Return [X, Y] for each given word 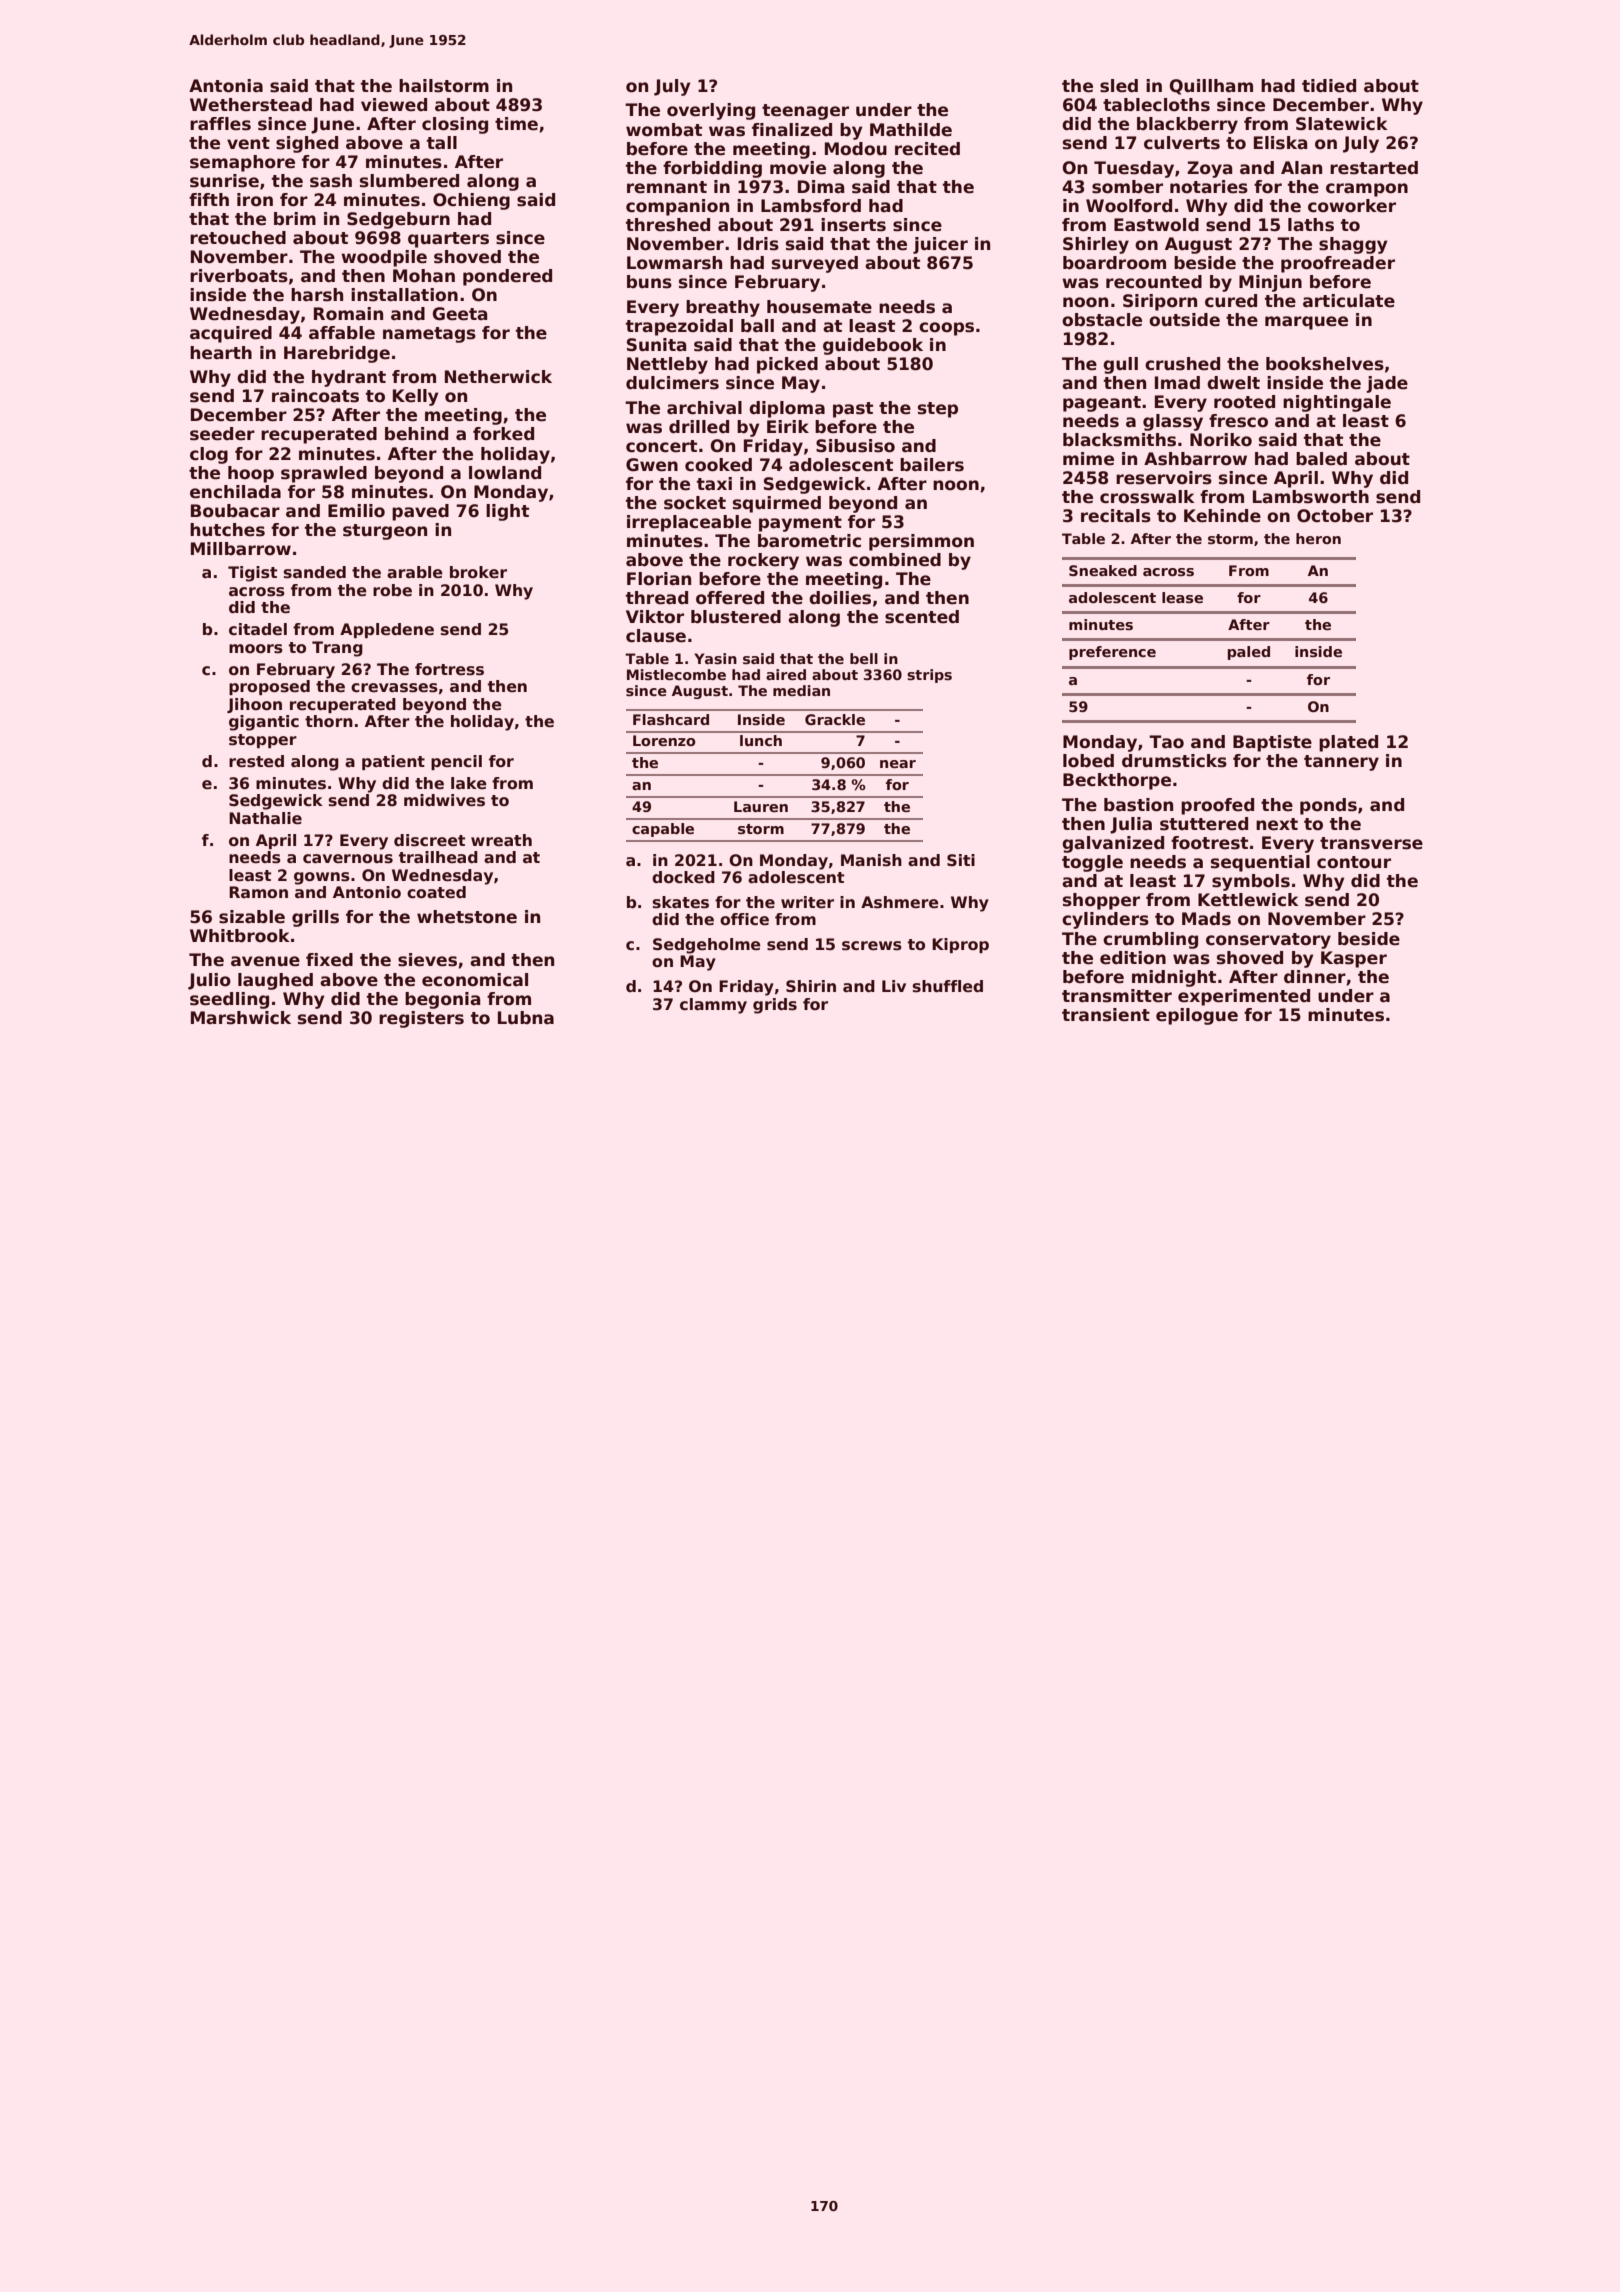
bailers [932, 465]
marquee [1306, 323]
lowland [505, 473]
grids [775, 1006]
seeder [222, 434]
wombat [664, 130]
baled [1321, 459]
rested [256, 761]
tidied [1329, 86]
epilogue [1197, 1016]
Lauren [761, 806]
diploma [787, 409]
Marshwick [241, 1018]
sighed [307, 144]
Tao [1166, 742]
